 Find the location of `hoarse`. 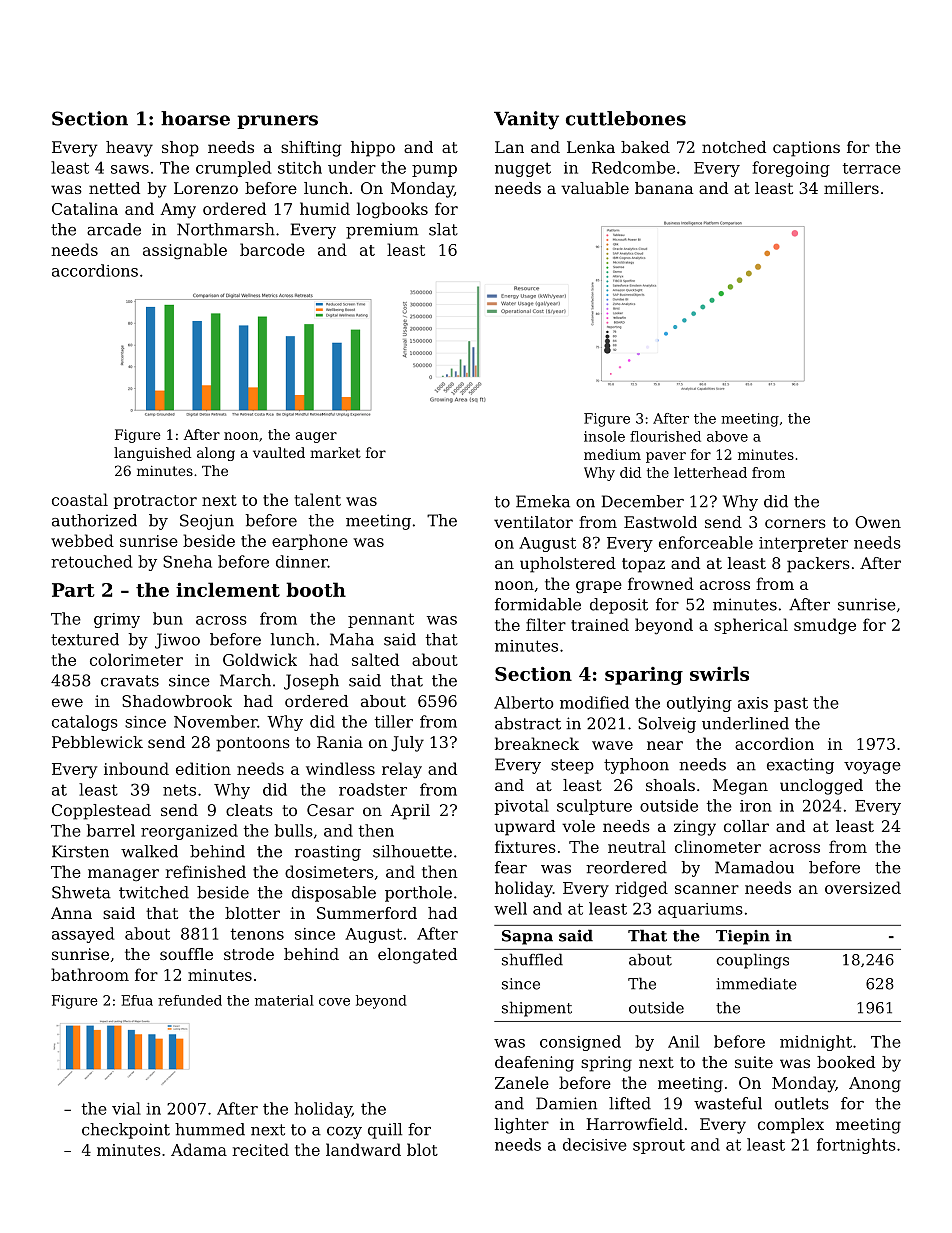

hoarse is located at coordinates (195, 118).
